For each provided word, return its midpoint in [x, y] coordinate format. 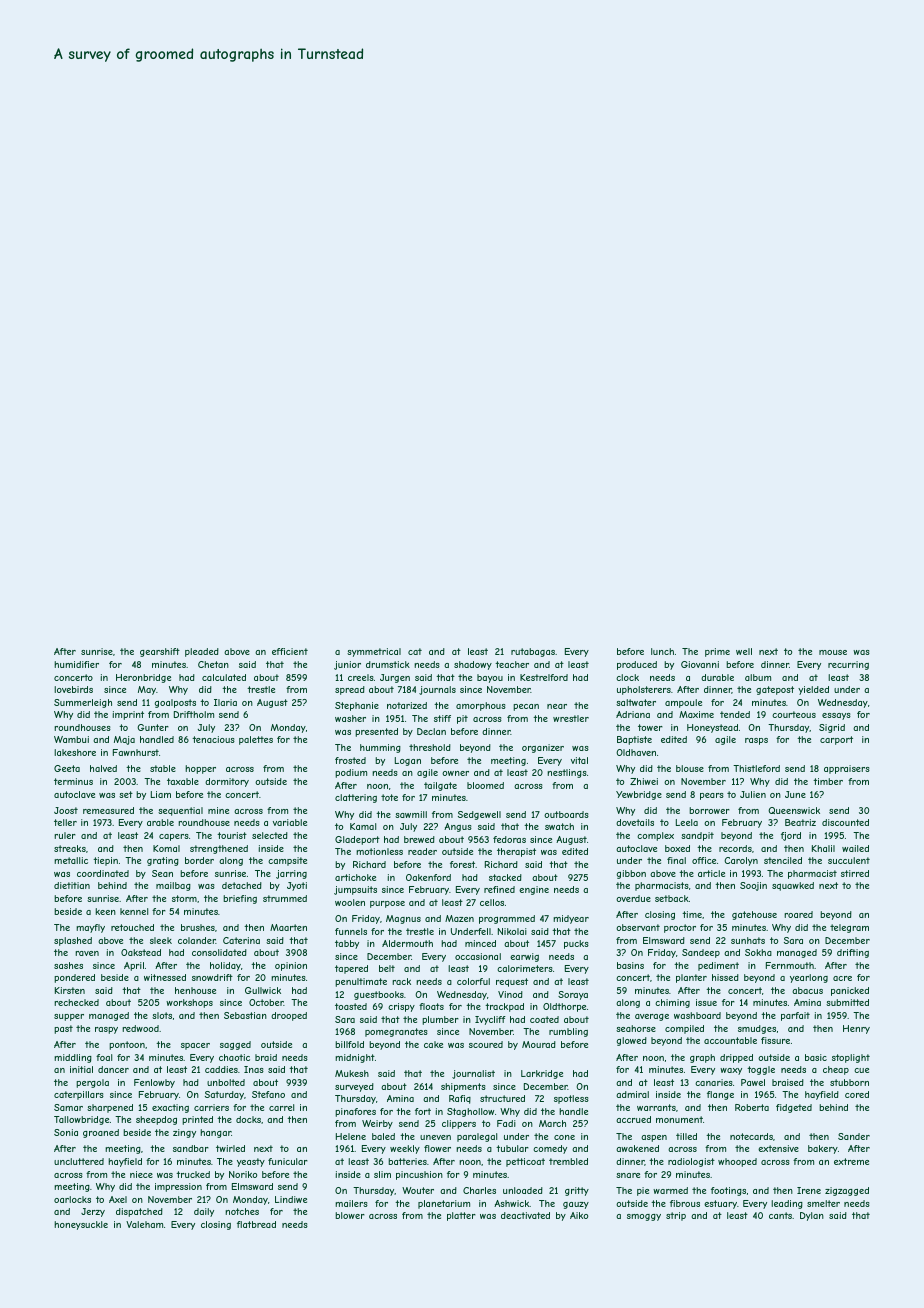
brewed [419, 839]
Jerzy [93, 1212]
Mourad [539, 1044]
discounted [845, 822]
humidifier [76, 664]
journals [437, 690]
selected [270, 835]
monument [679, 1119]
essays [836, 716]
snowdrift [212, 977]
